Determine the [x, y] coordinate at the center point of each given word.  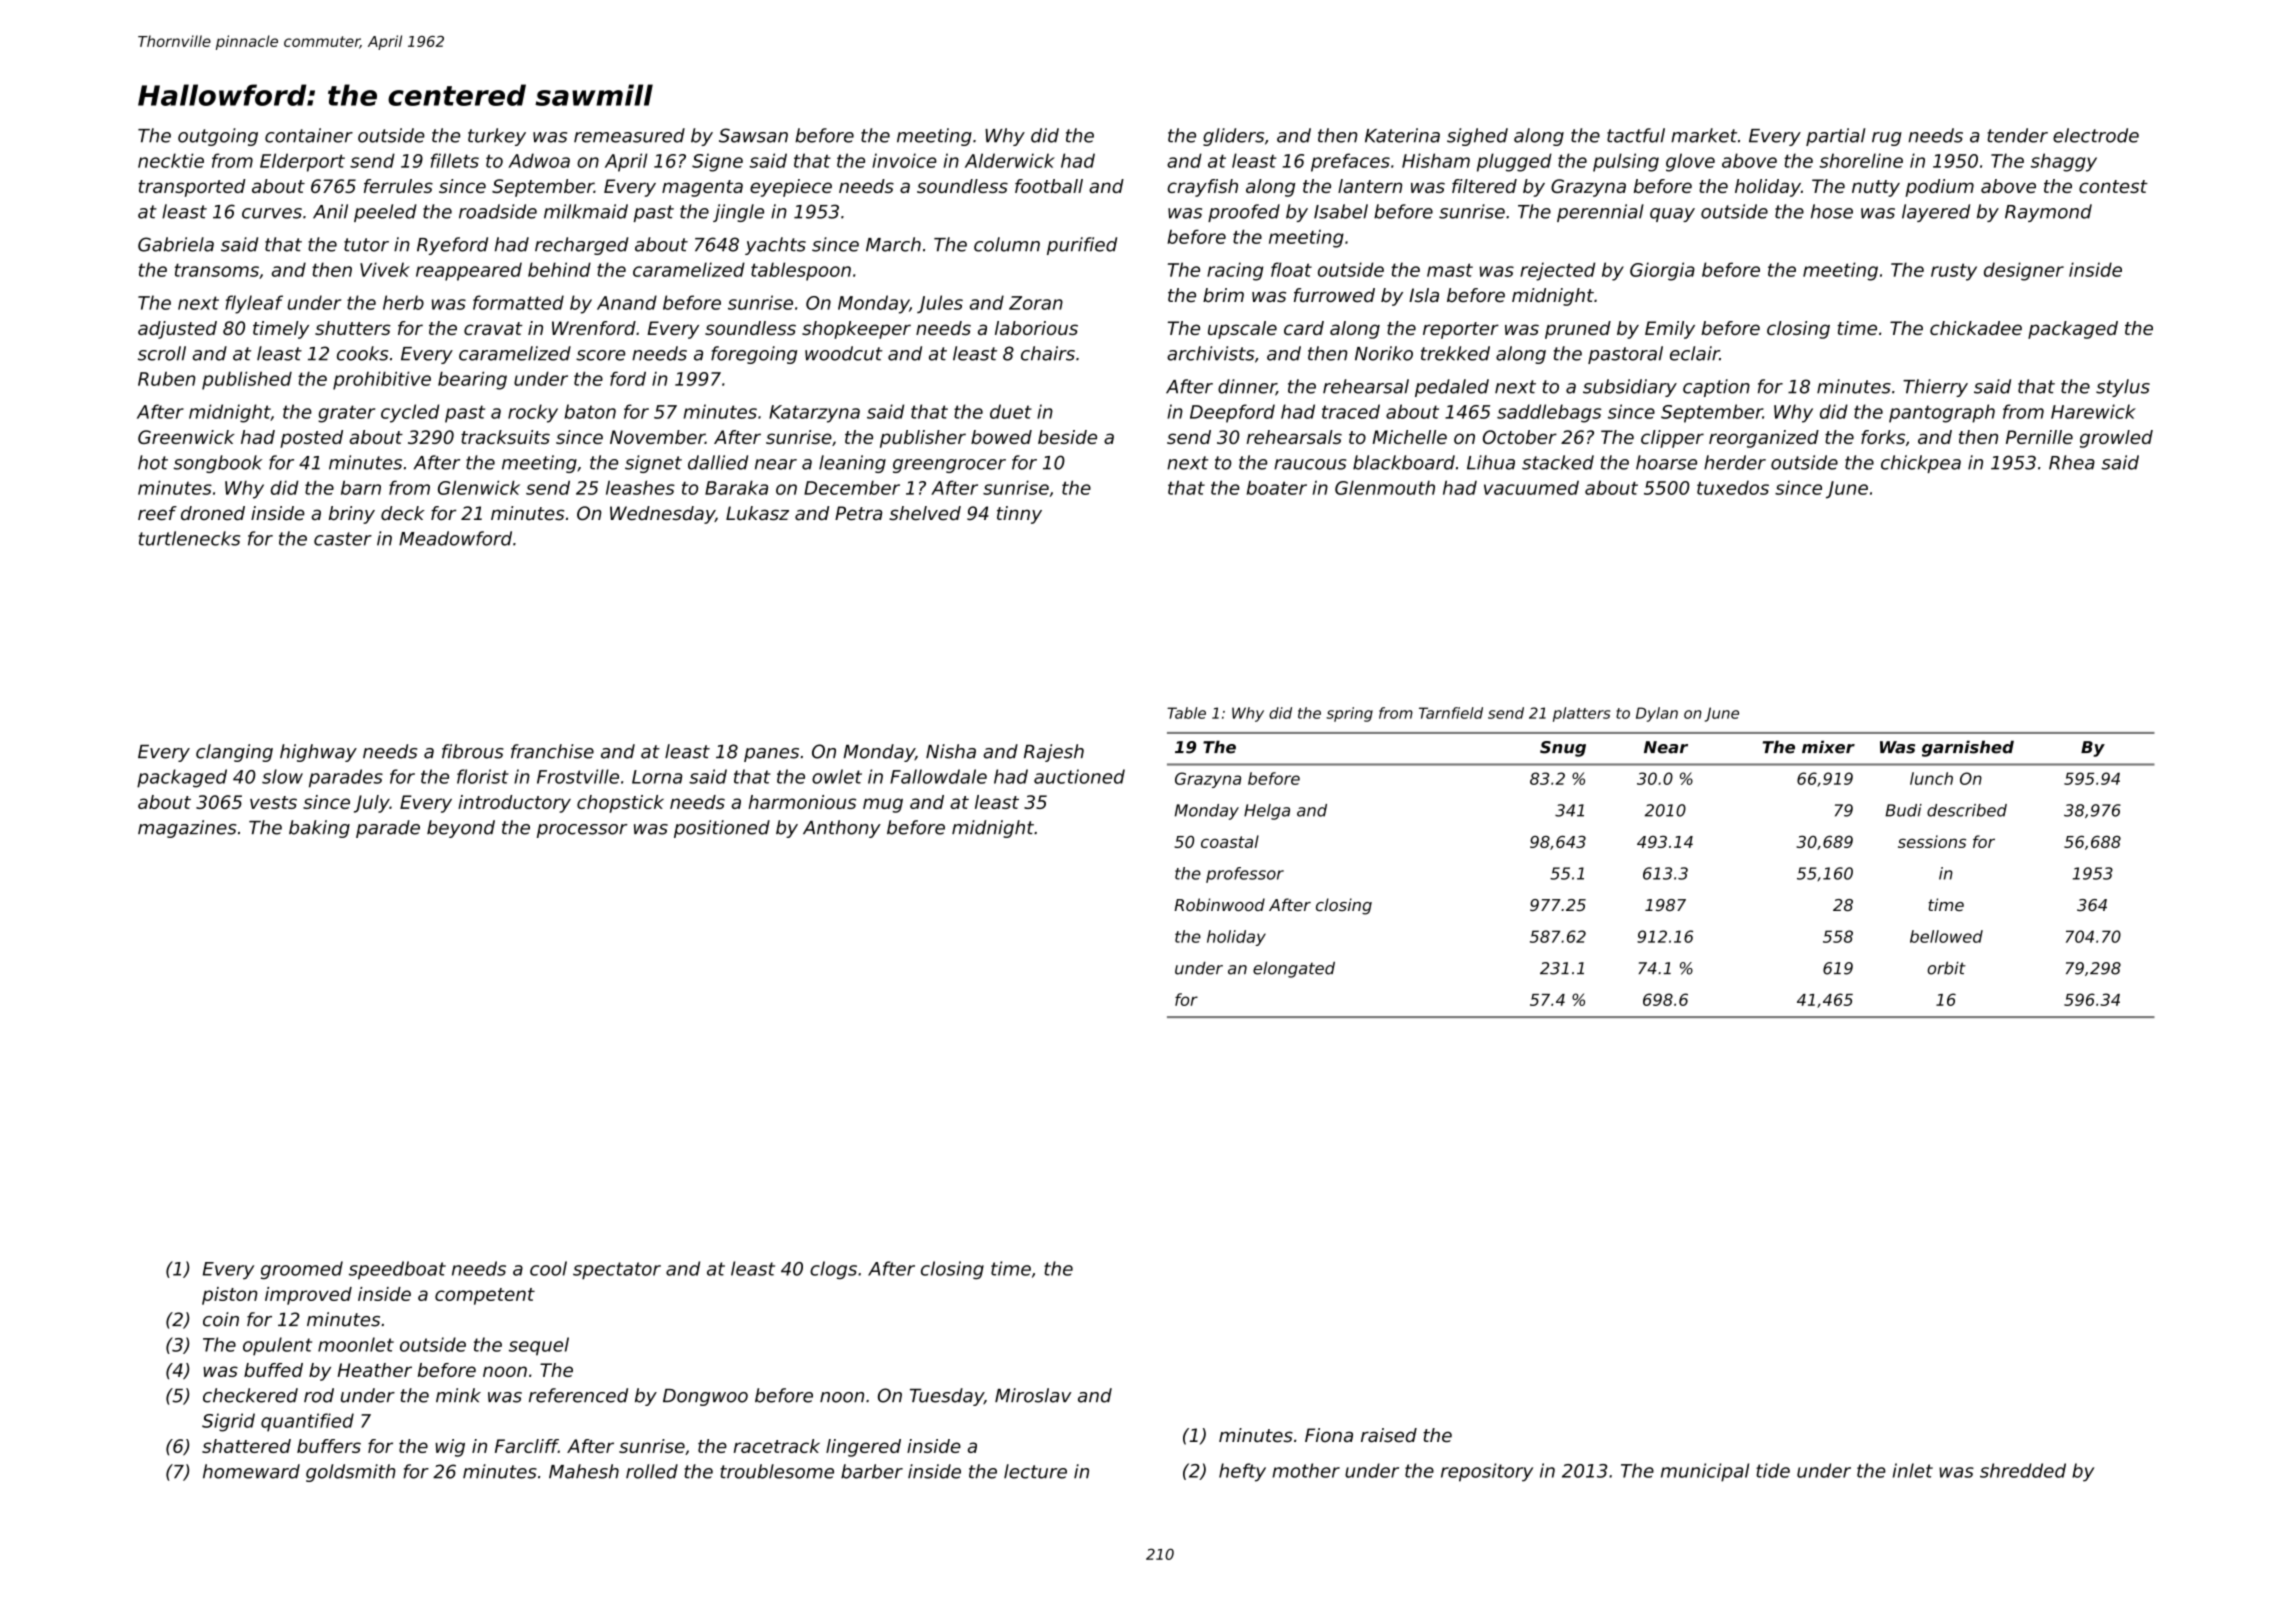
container [309, 135]
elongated [1294, 970]
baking [319, 829]
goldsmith [351, 1473]
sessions [1932, 841]
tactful [1636, 135]
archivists [1210, 353]
